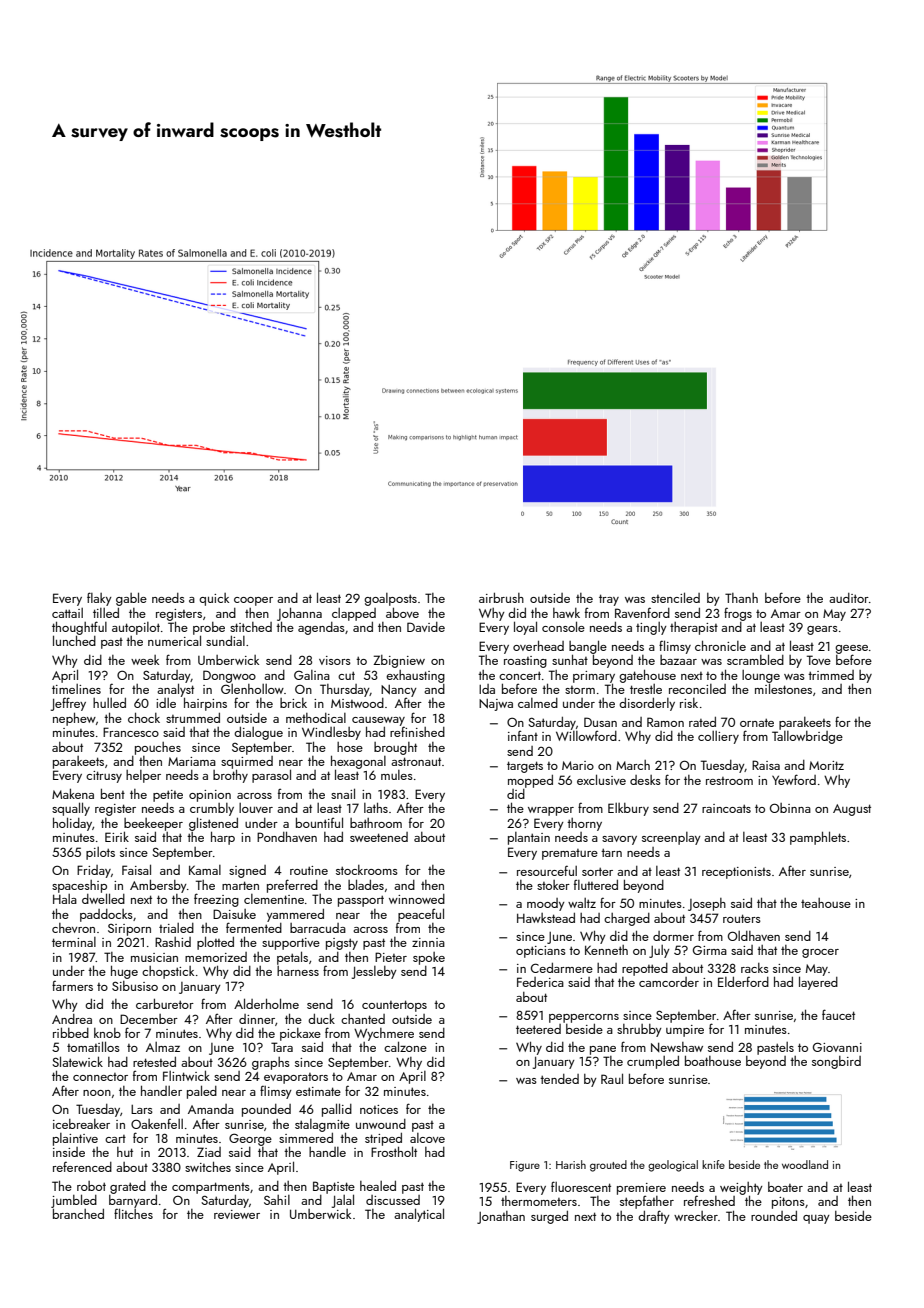 This image has height=1308, width=924. Describe the element at coordinates (647, 1202) in the image. I see `stepfather` at that location.
